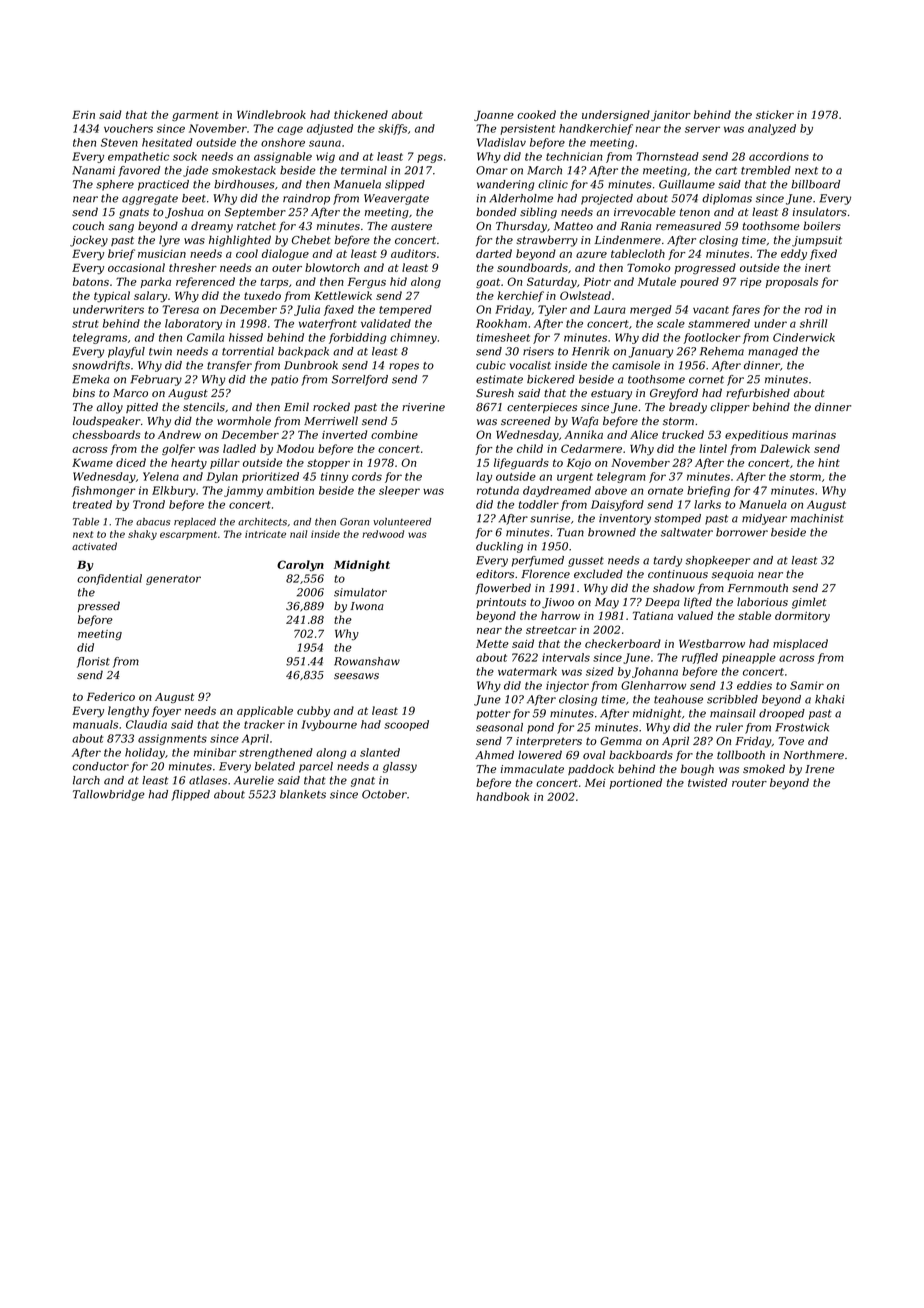  What do you see at coordinates (820, 211) in the page?
I see `insulators` at bounding box center [820, 211].
